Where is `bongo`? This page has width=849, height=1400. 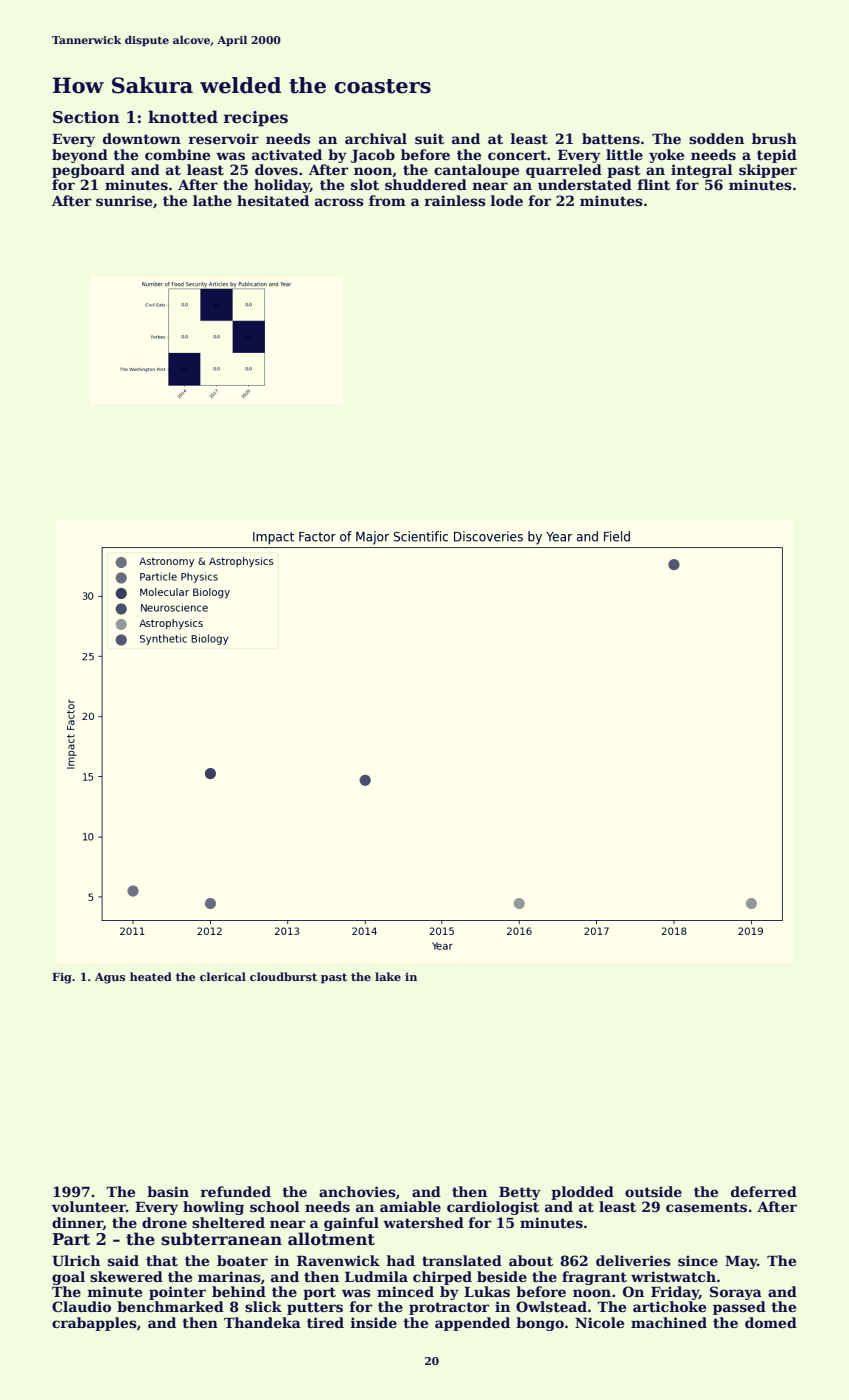 bongo is located at coordinates (540, 1324).
